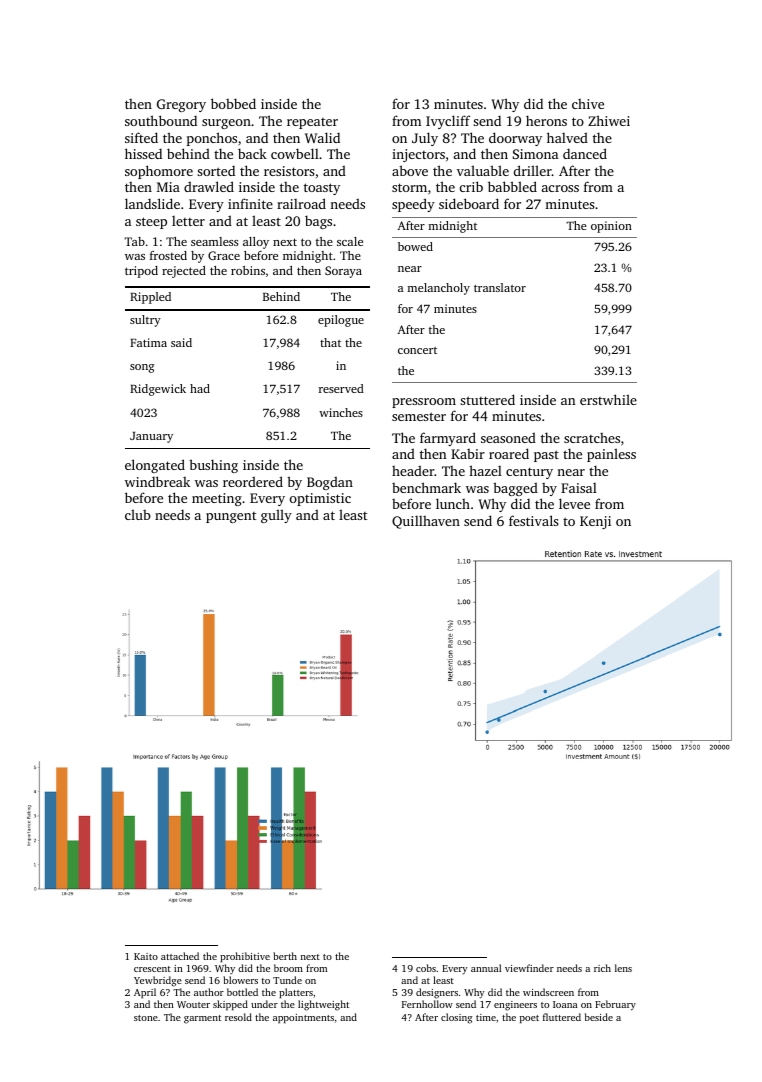 This screenshot has width=762, height=1082. What do you see at coordinates (534, 520) in the screenshot?
I see `festivals` at bounding box center [534, 520].
